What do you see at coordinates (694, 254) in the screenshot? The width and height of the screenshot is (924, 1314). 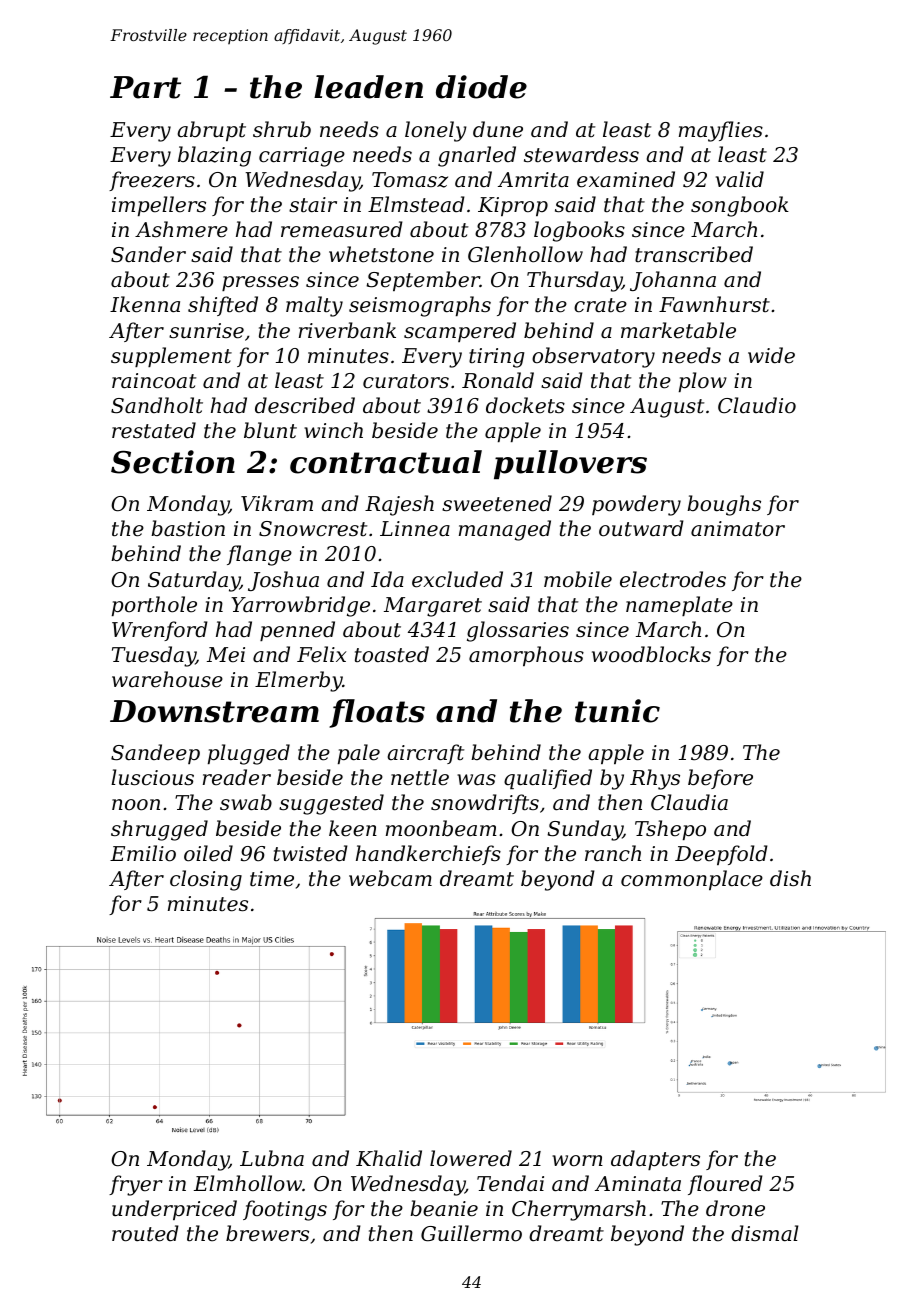 I see `transcribed` at bounding box center [694, 254].
